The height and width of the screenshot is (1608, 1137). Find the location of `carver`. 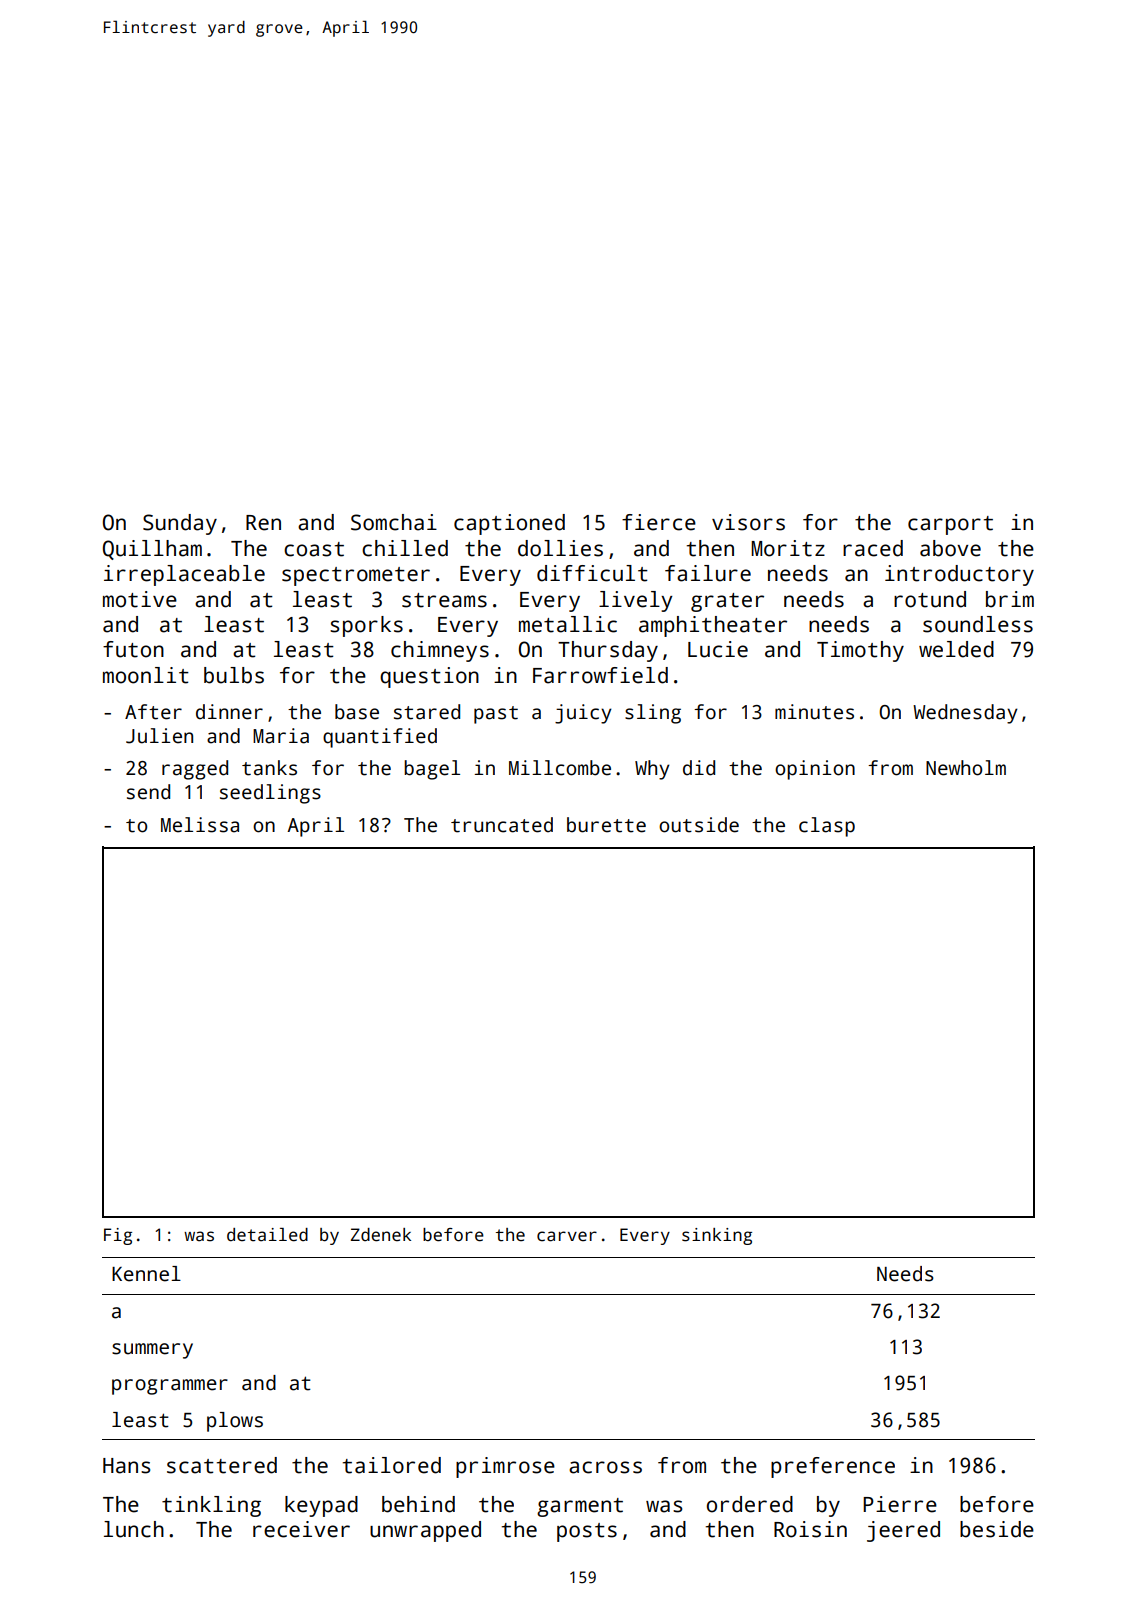

carver is located at coordinates (567, 1236).
